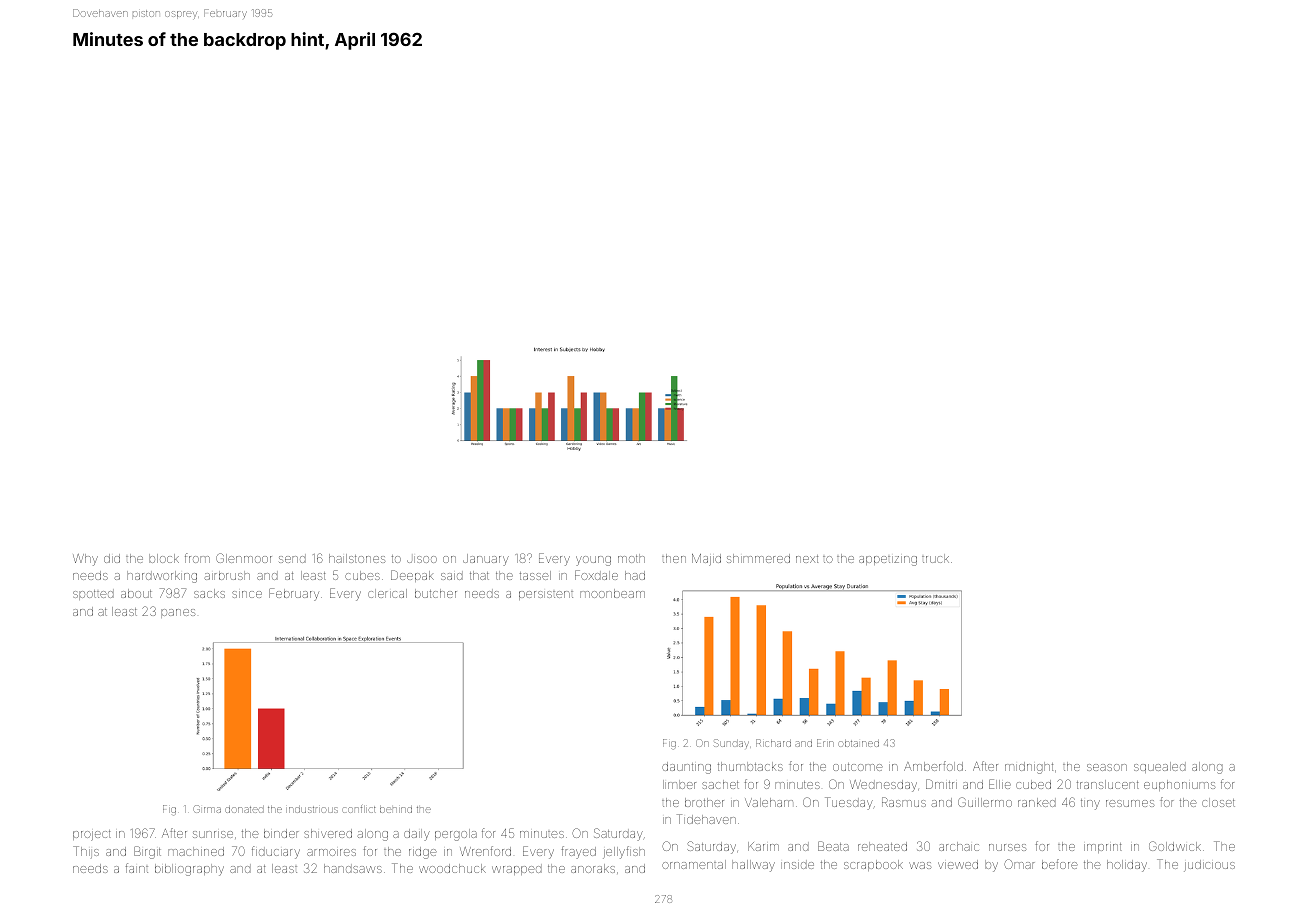 The image size is (1308, 924). What do you see at coordinates (517, 869) in the page?
I see `wrapped` at bounding box center [517, 869].
